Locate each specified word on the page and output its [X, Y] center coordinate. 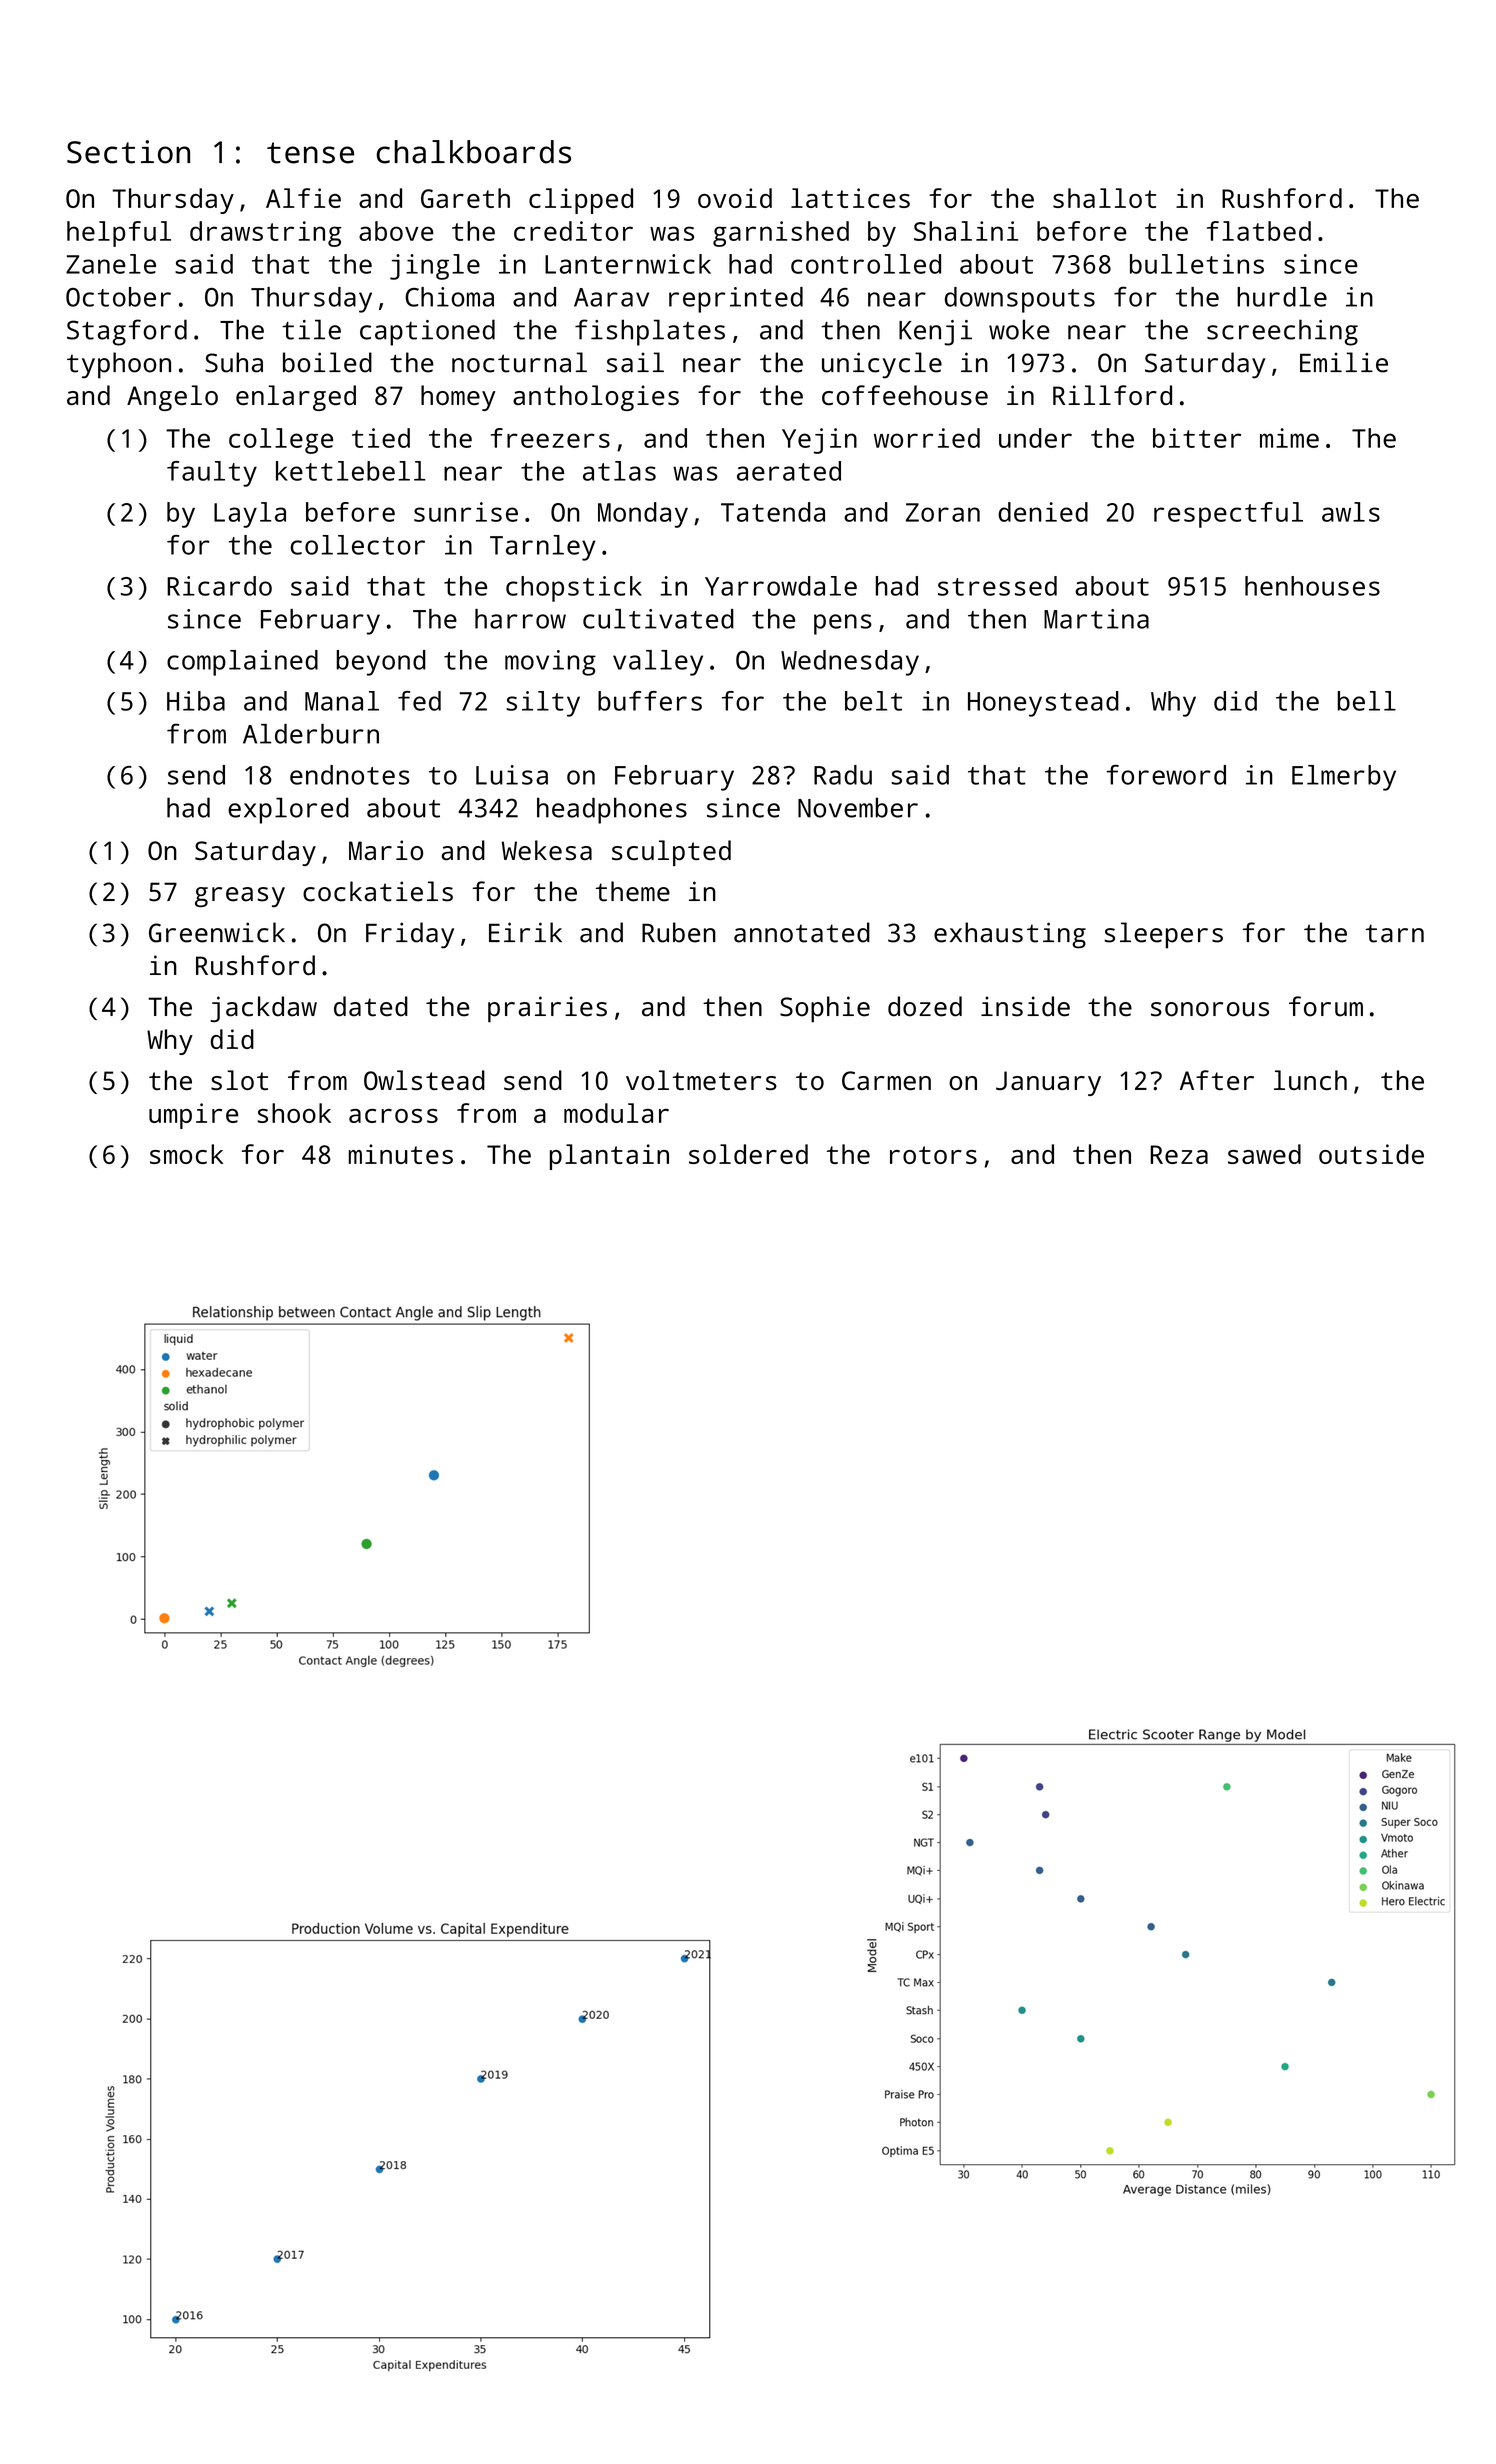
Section [128, 152]
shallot [1104, 198]
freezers [550, 438]
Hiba [196, 701]
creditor [573, 231]
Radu [843, 775]
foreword [1166, 775]
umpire [193, 1116]
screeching [1282, 332]
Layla [250, 515]
